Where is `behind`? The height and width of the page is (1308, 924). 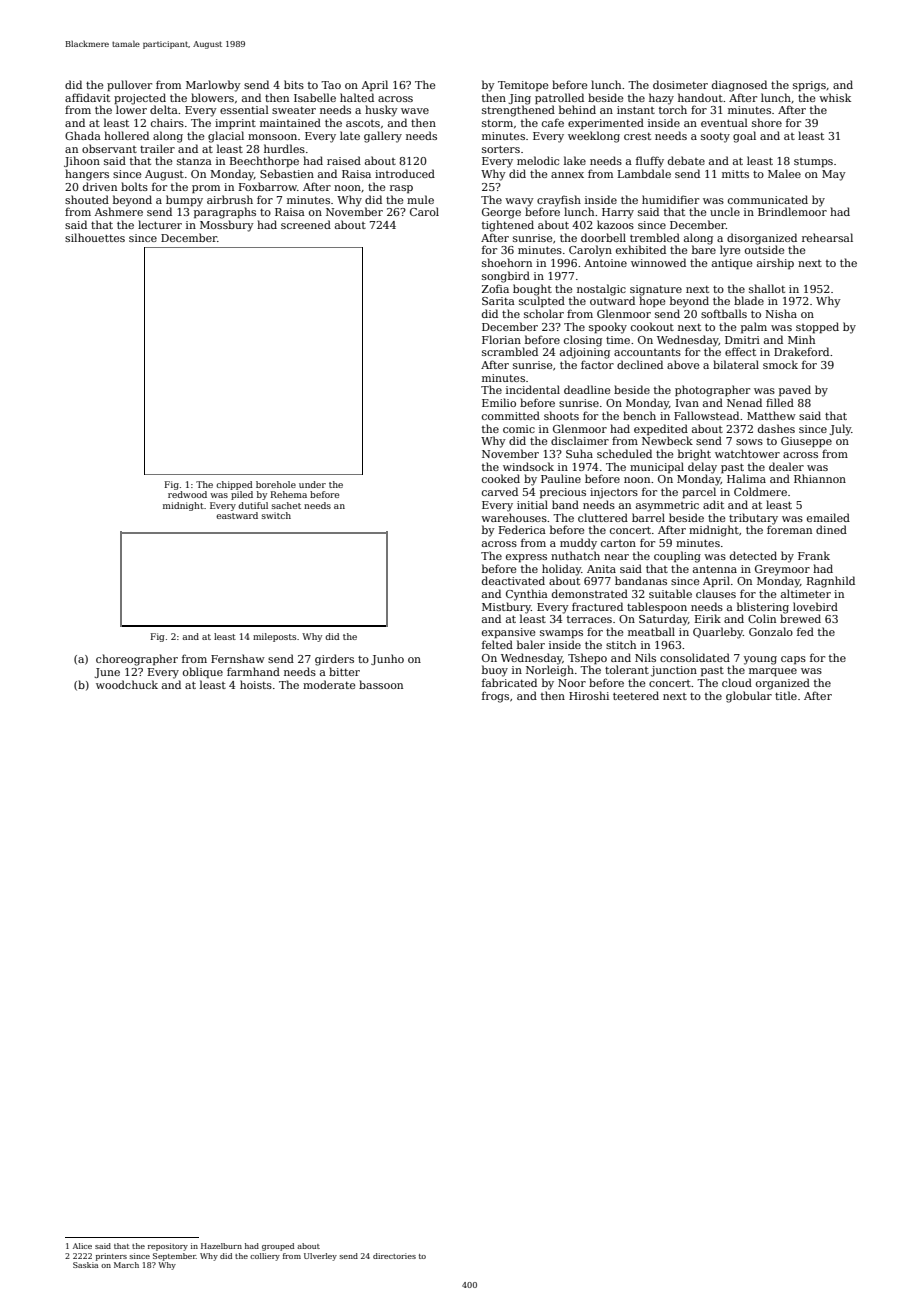
behind is located at coordinates (577, 109).
